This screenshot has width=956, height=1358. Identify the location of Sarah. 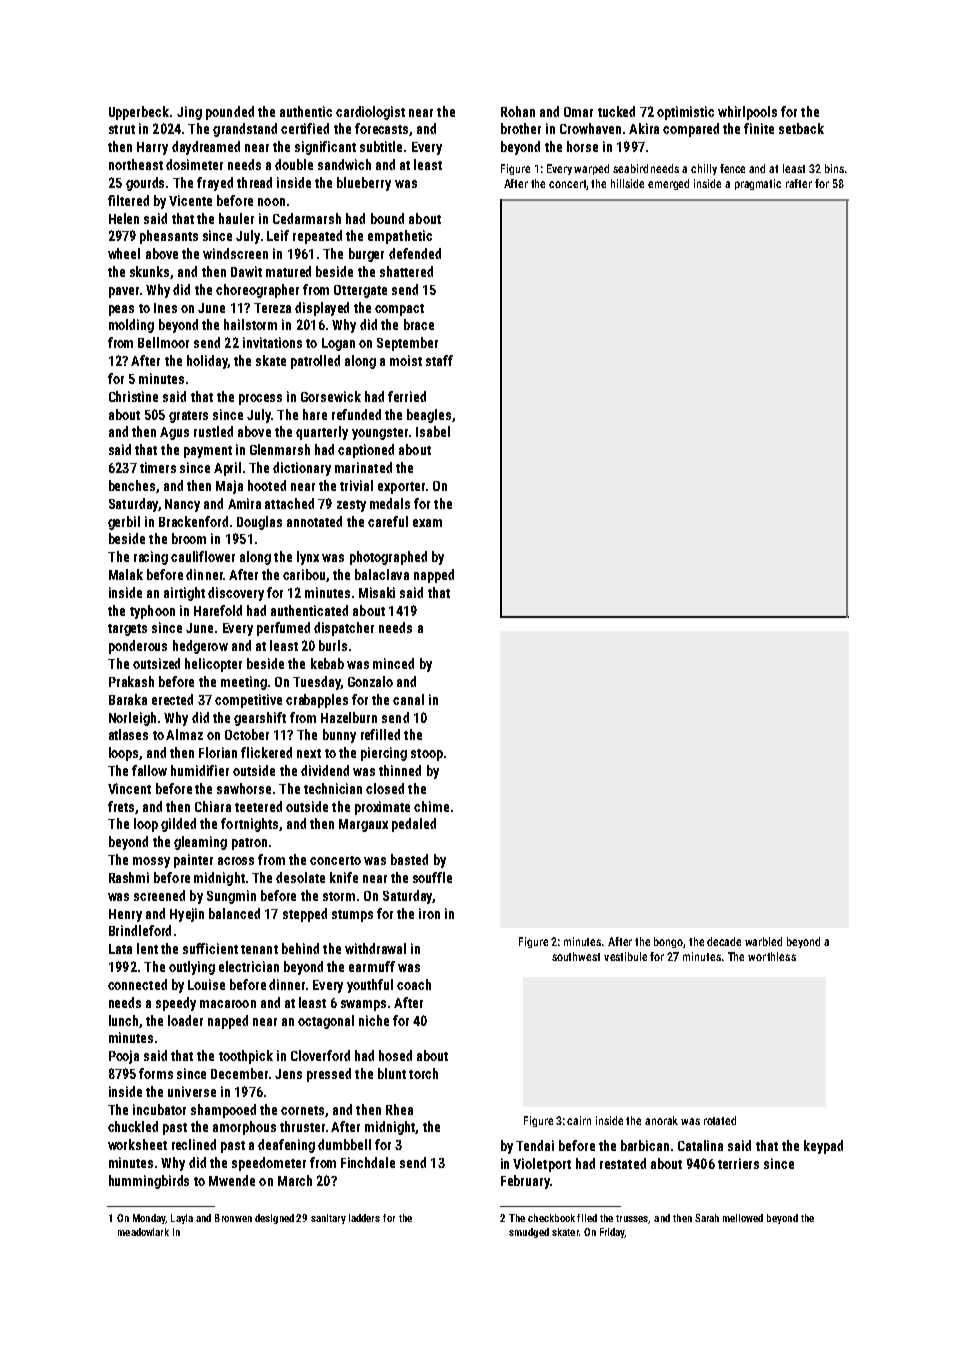
(707, 1218).
